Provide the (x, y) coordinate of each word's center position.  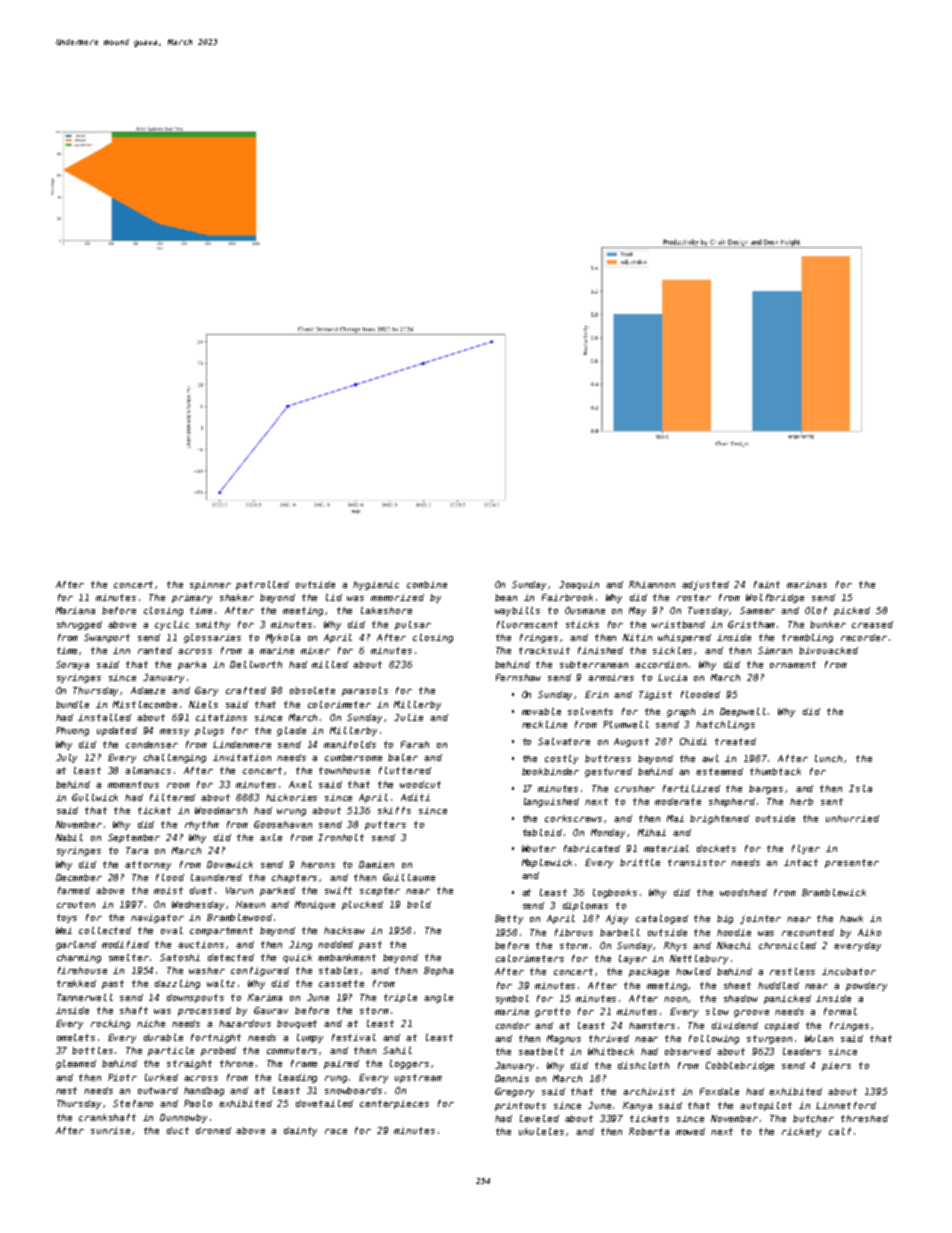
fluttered (405, 770)
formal (840, 1011)
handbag (204, 1091)
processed (204, 1011)
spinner (210, 585)
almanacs (148, 770)
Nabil (69, 837)
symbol (512, 999)
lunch (828, 758)
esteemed (719, 771)
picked (852, 611)
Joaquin (579, 585)
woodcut (420, 784)
